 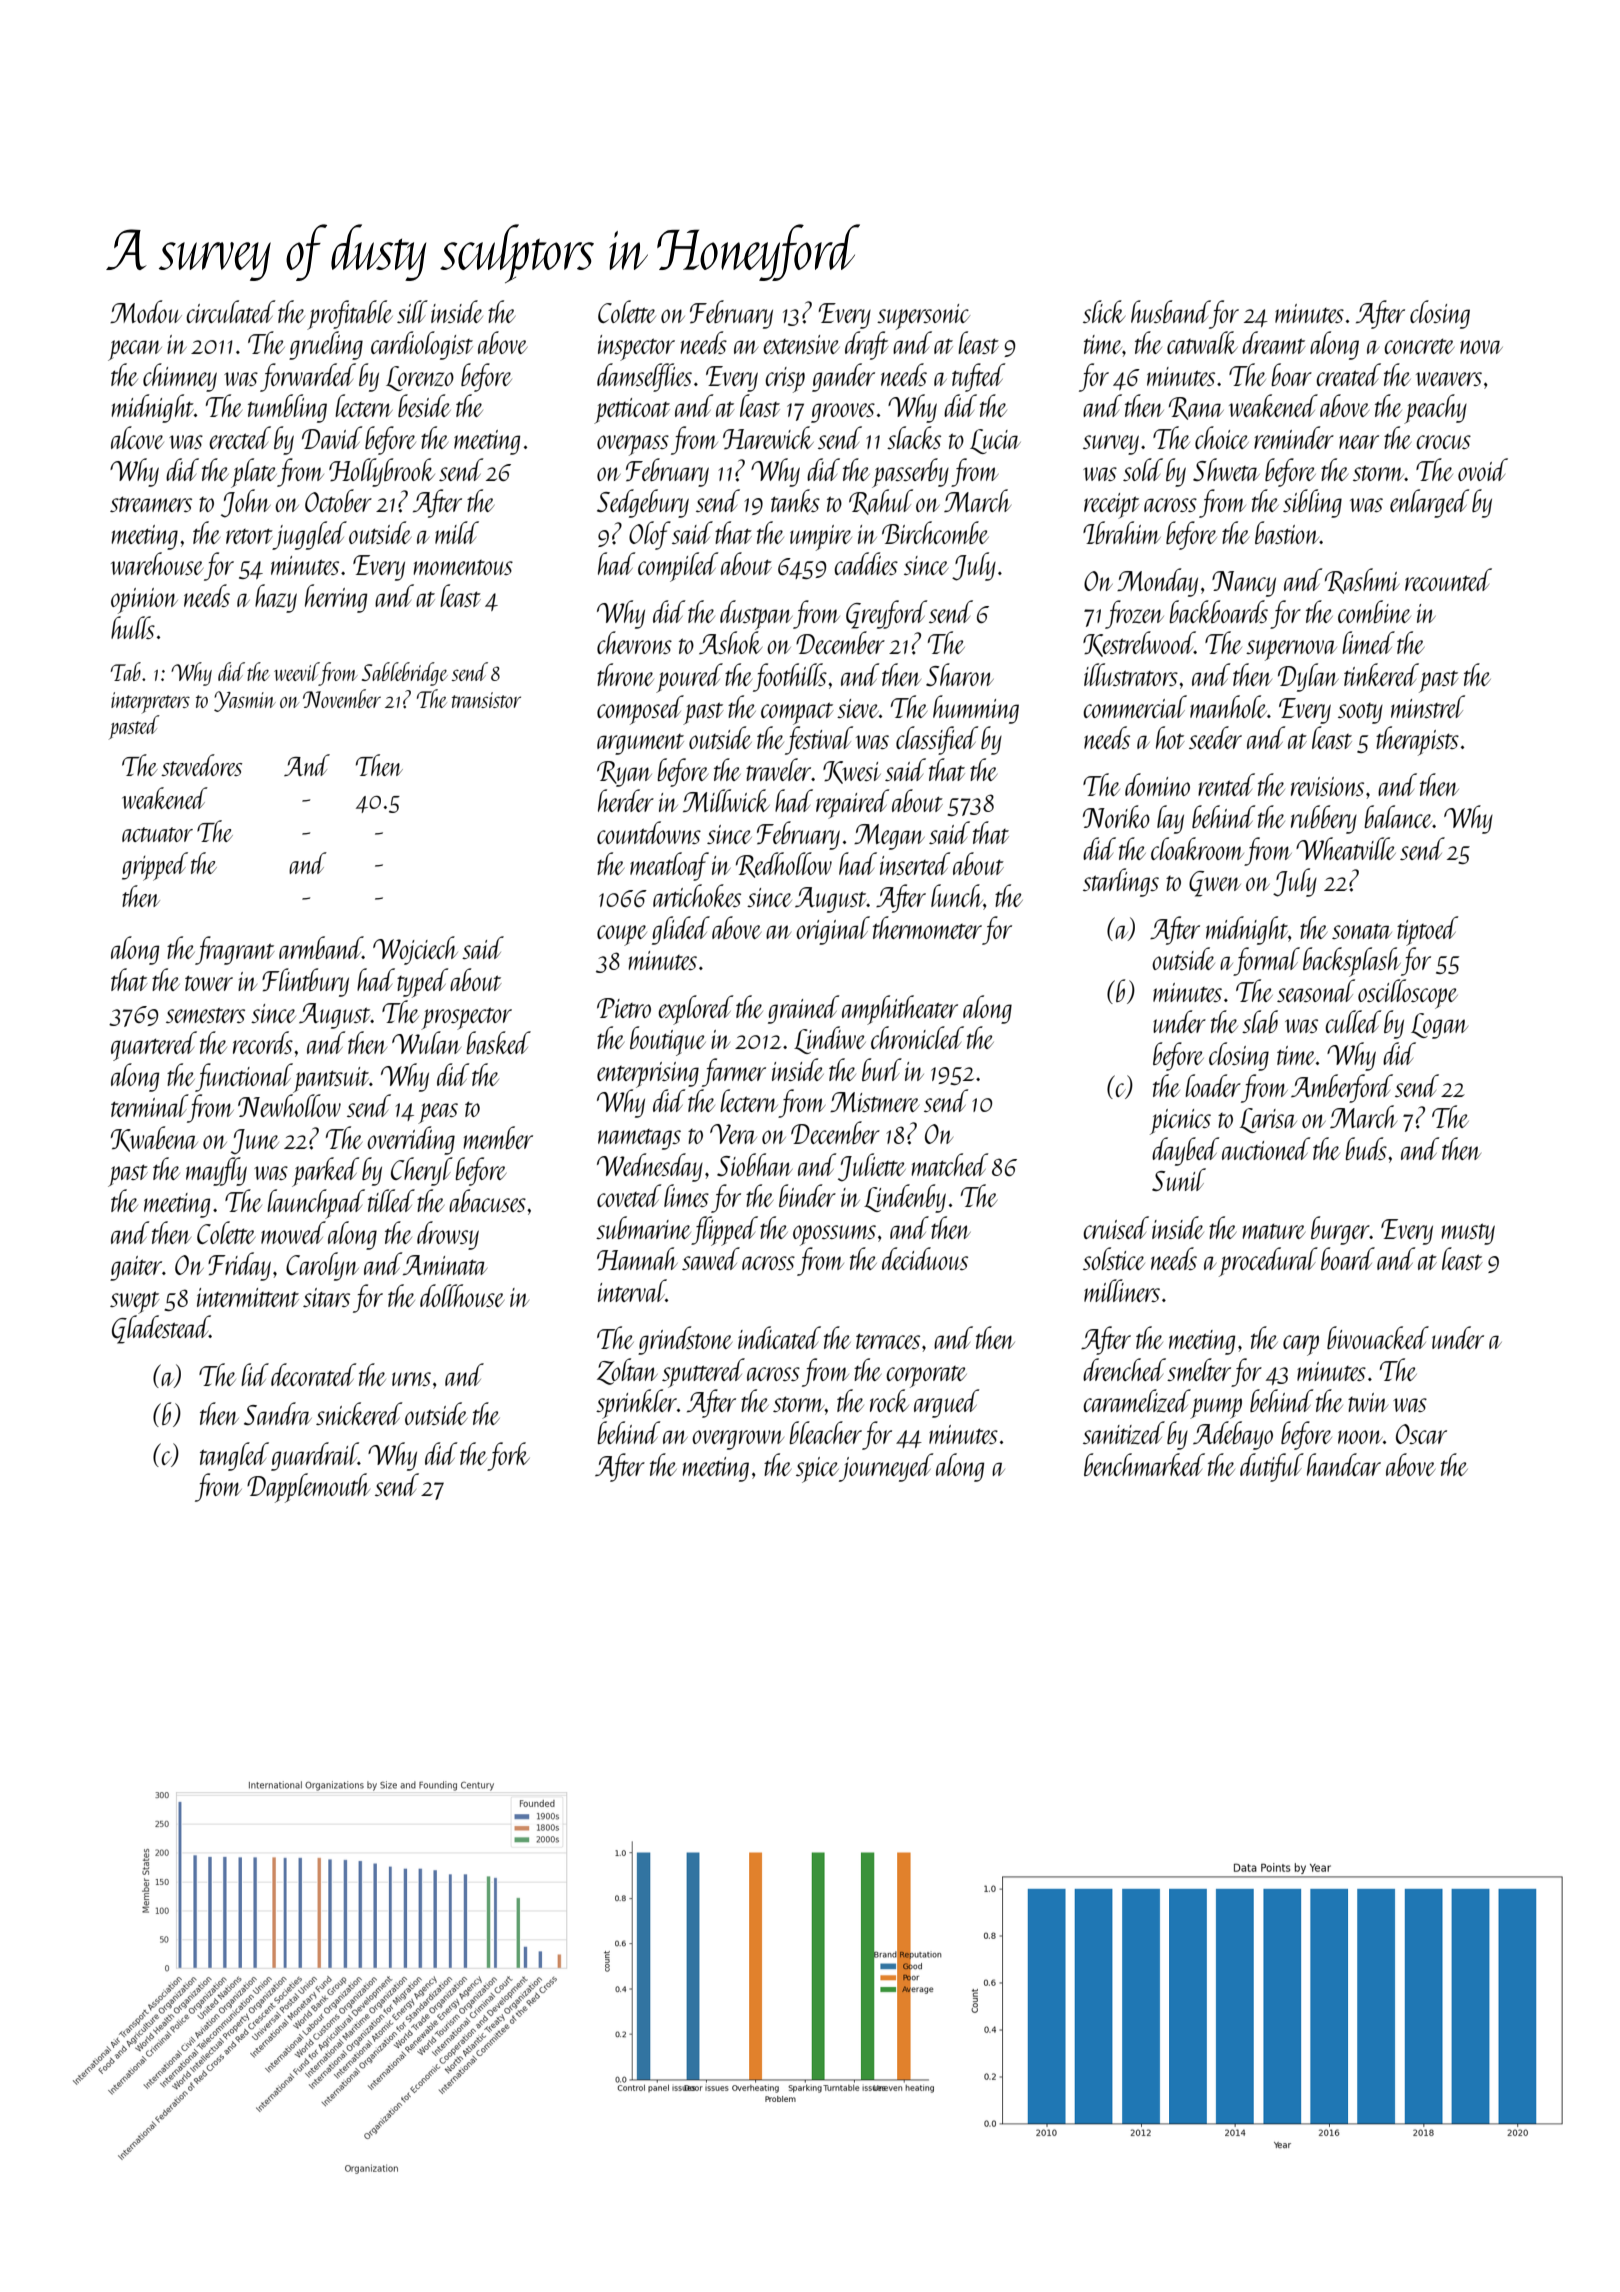 I want to click on oscilloscope, so click(x=1408, y=994).
